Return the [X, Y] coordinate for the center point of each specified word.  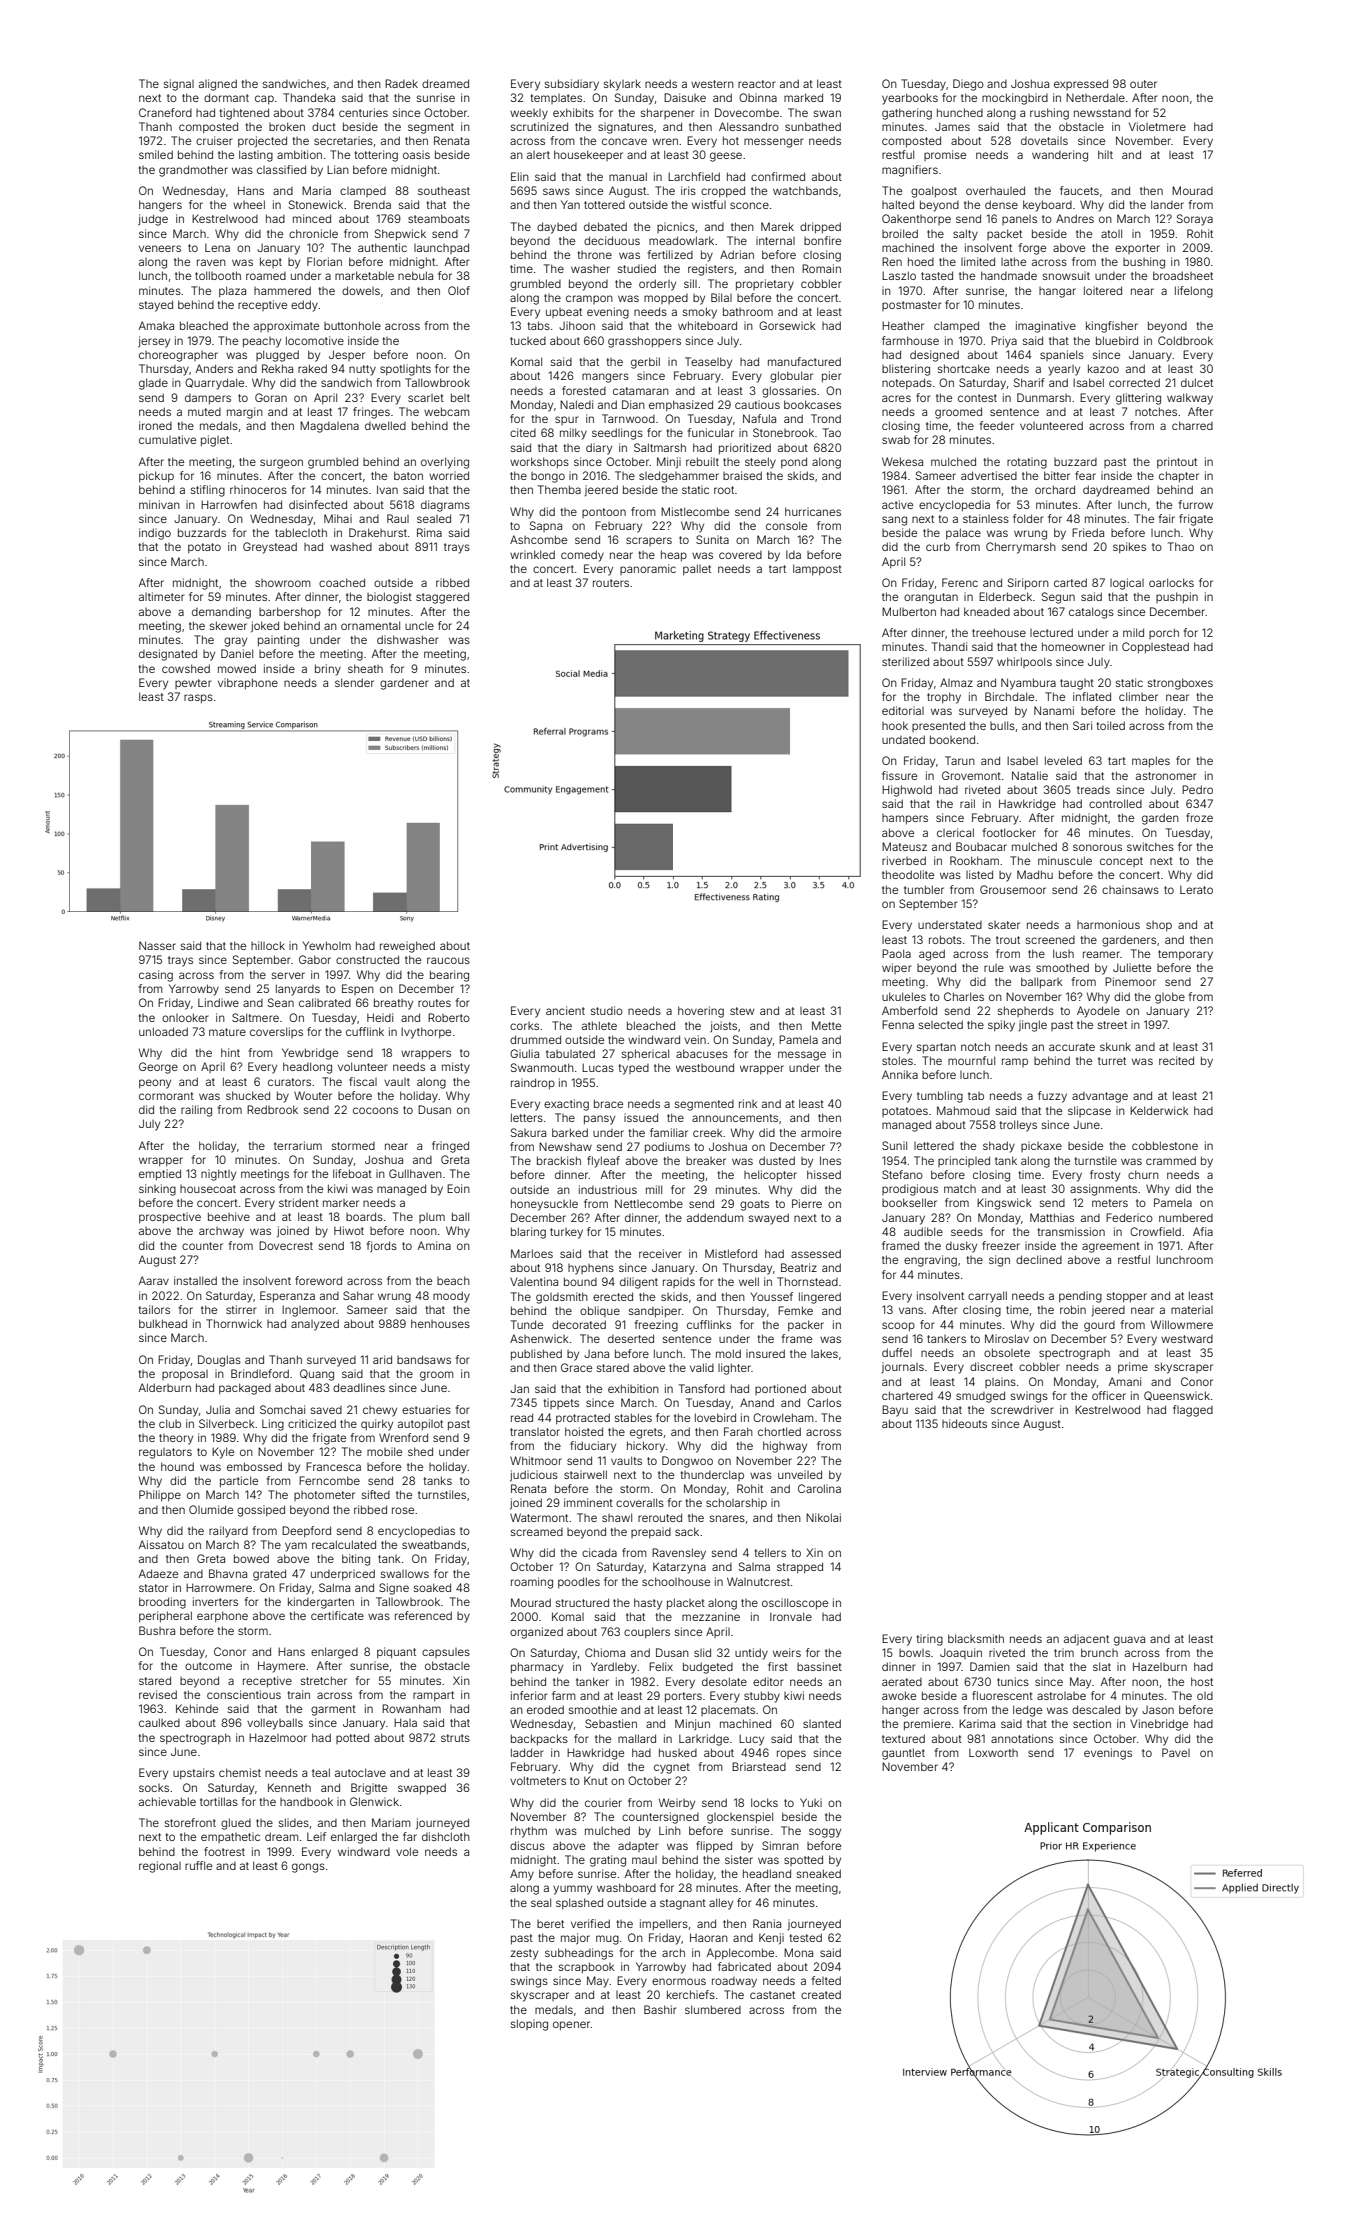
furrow [1196, 504]
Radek [401, 83]
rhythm [529, 1832]
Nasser [157, 945]
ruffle [198, 1865]
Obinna [758, 97]
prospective [170, 1217]
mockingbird [1015, 99]
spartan [936, 1048]
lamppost [817, 569]
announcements [735, 1118]
